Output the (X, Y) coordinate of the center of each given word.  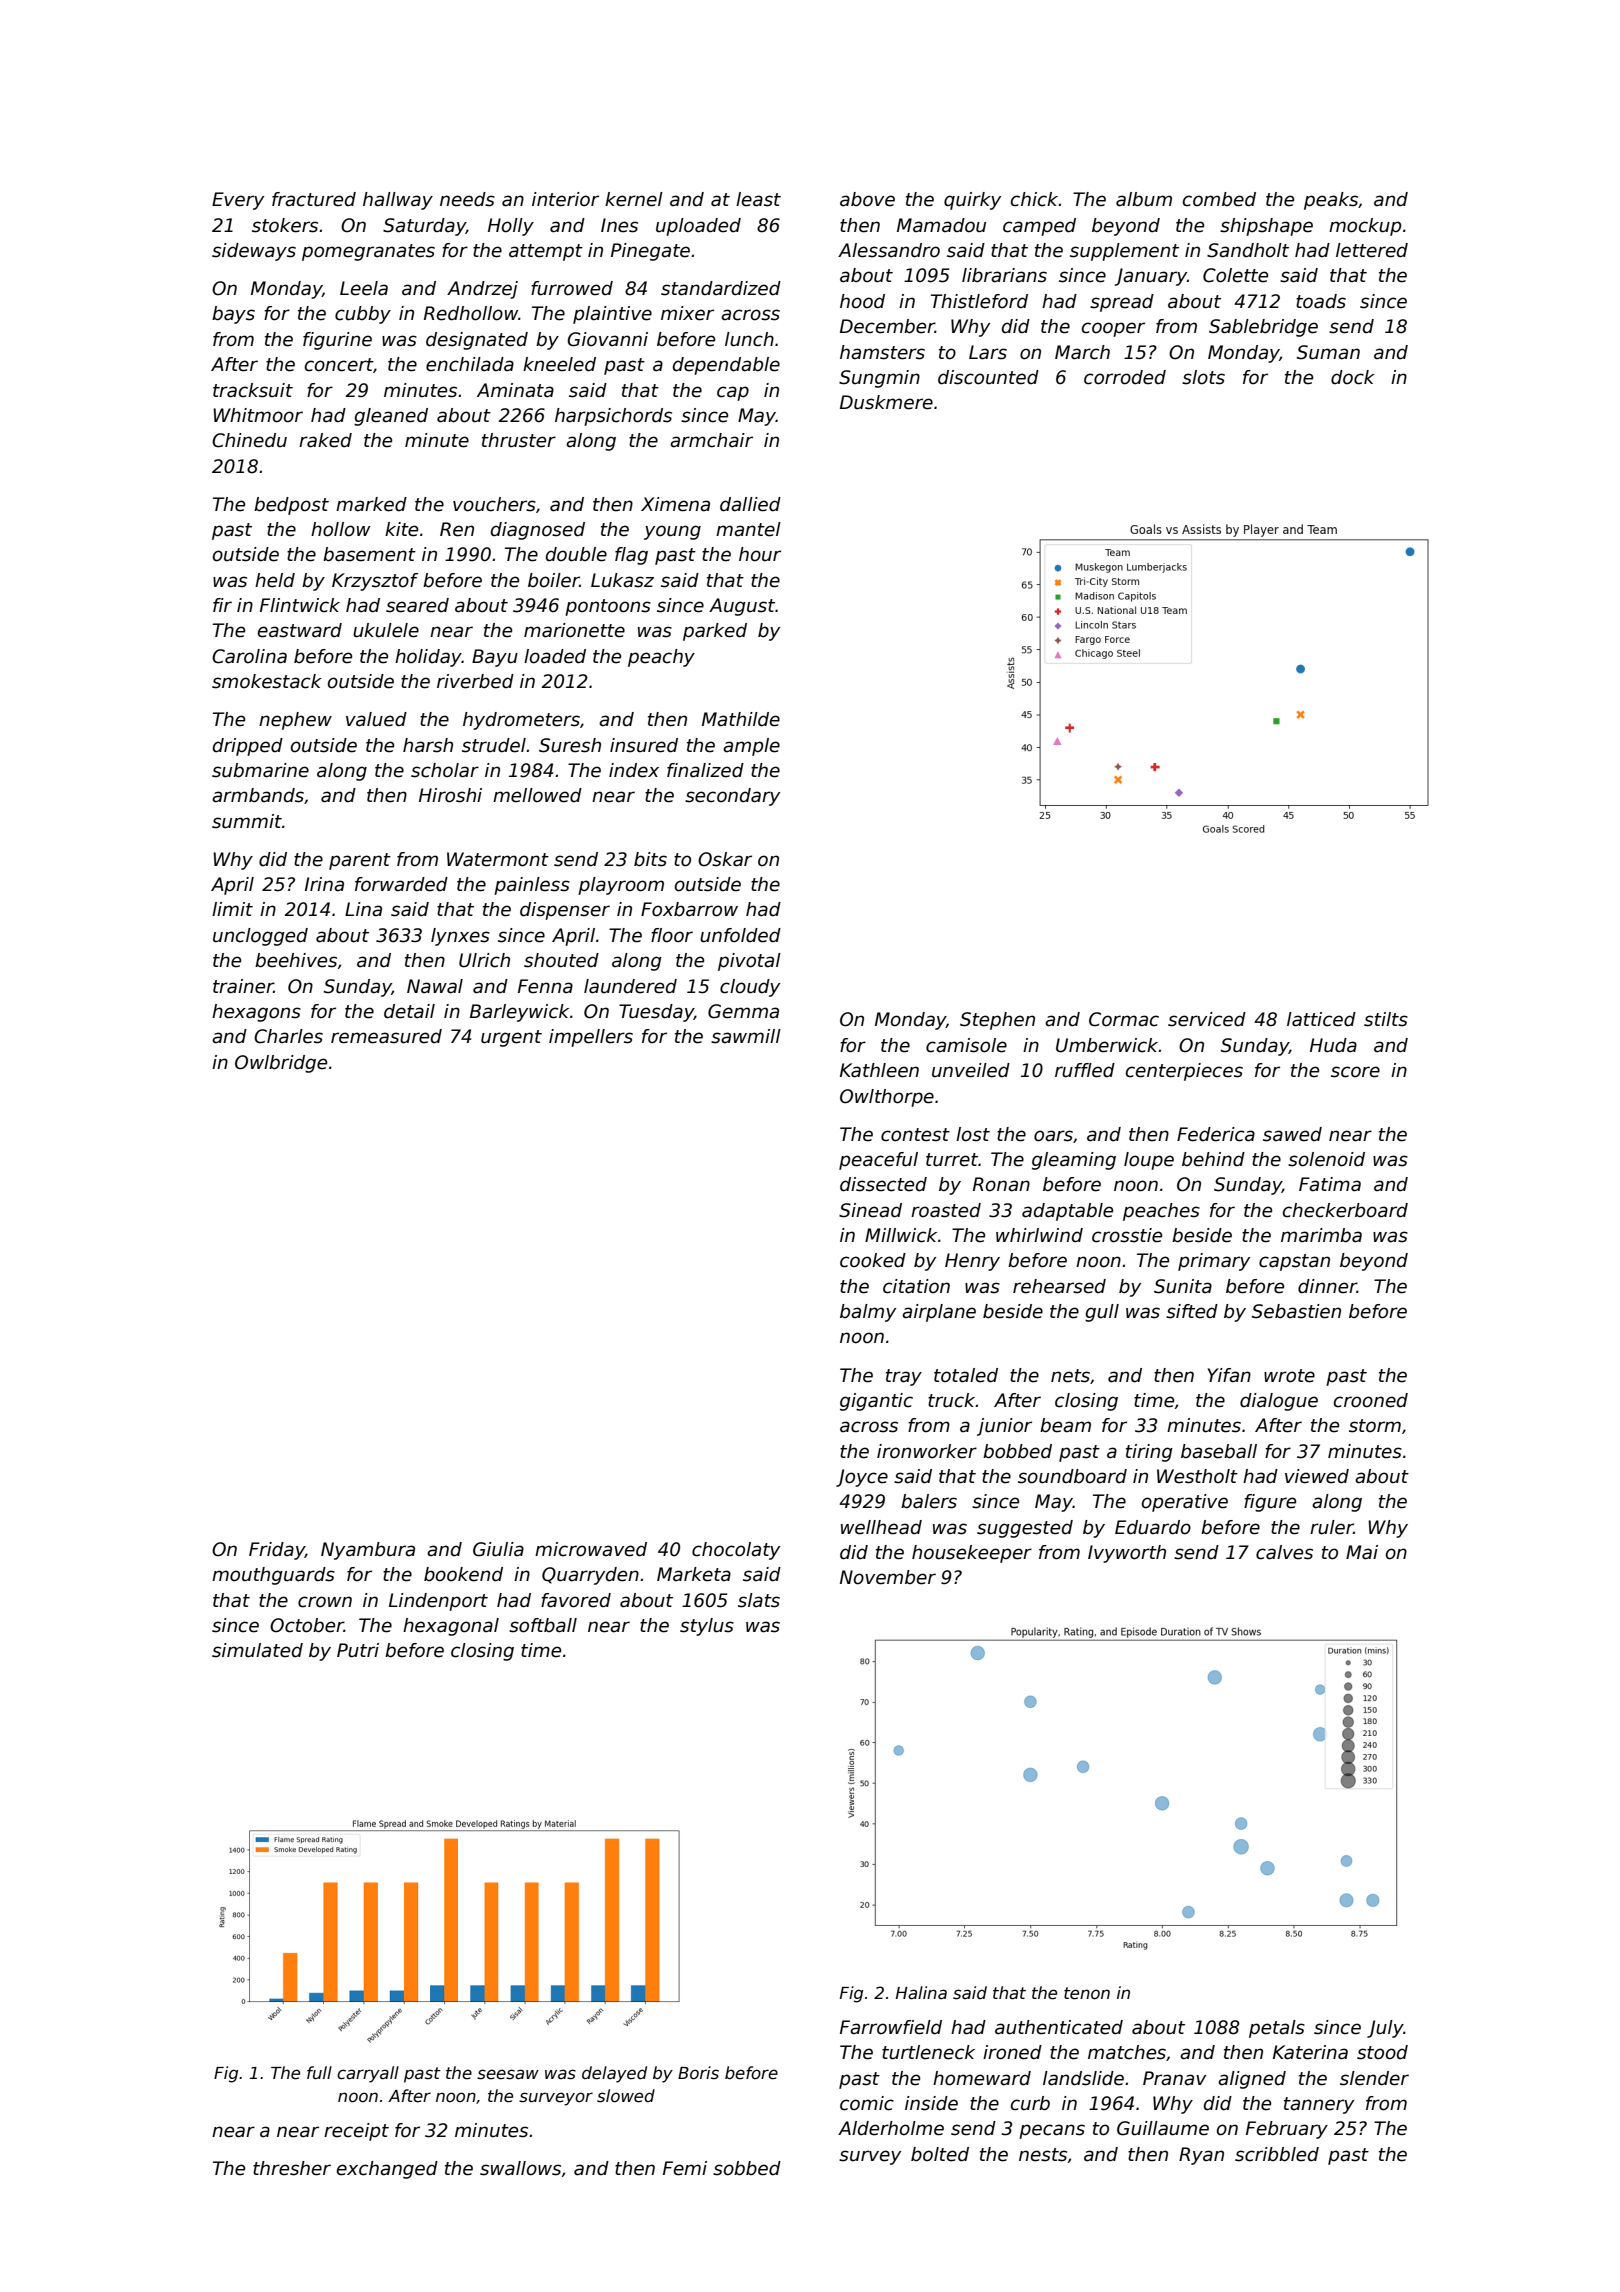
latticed (1321, 1019)
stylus (707, 1627)
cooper (1113, 329)
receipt (356, 2132)
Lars (988, 352)
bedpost (291, 506)
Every (238, 201)
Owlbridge (281, 1064)
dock (1353, 377)
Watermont (498, 859)
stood (1382, 2052)
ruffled (1085, 1070)
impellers (591, 1038)
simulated (257, 1650)
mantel (748, 529)
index (634, 770)
